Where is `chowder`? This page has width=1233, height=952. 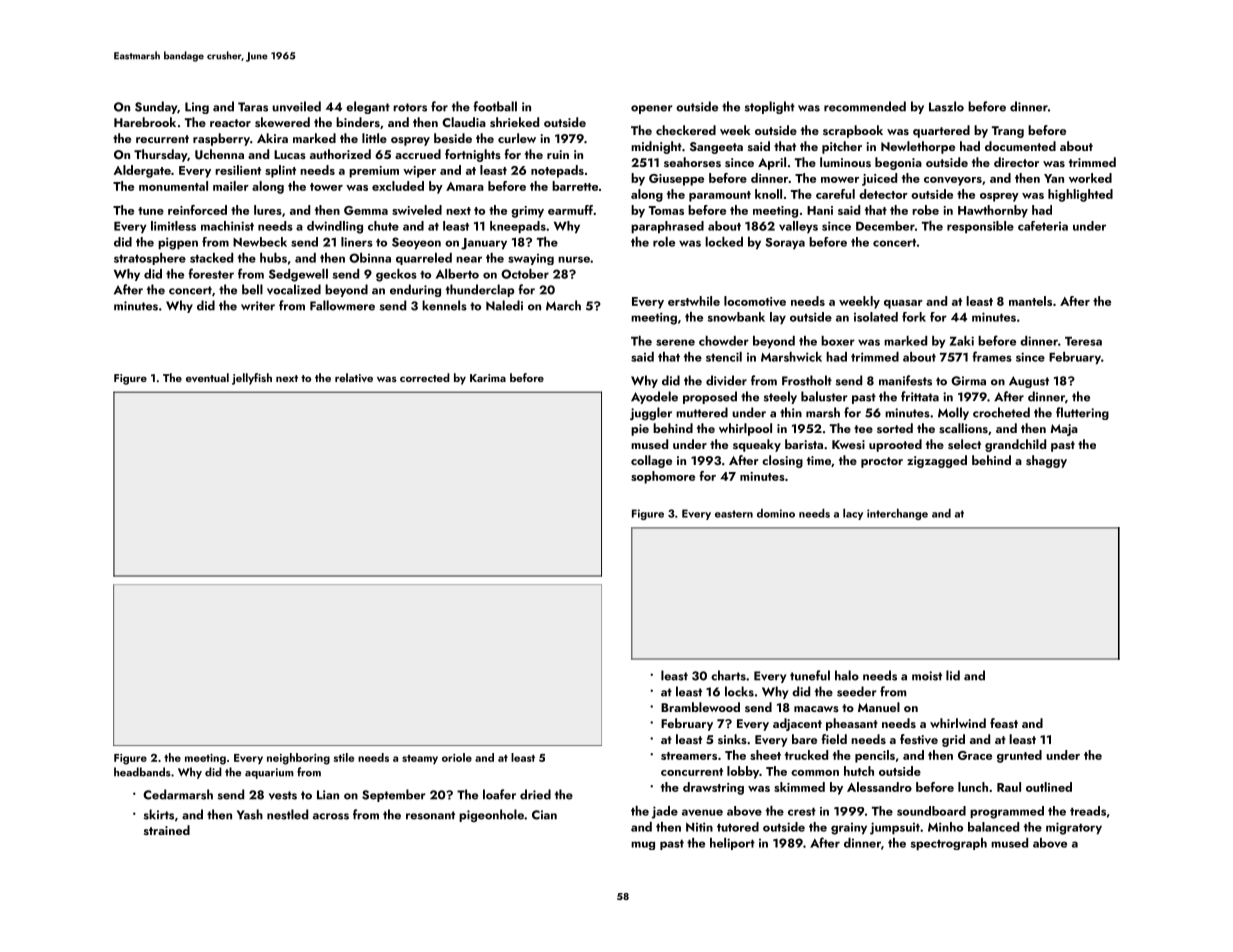 chowder is located at coordinates (724, 341).
